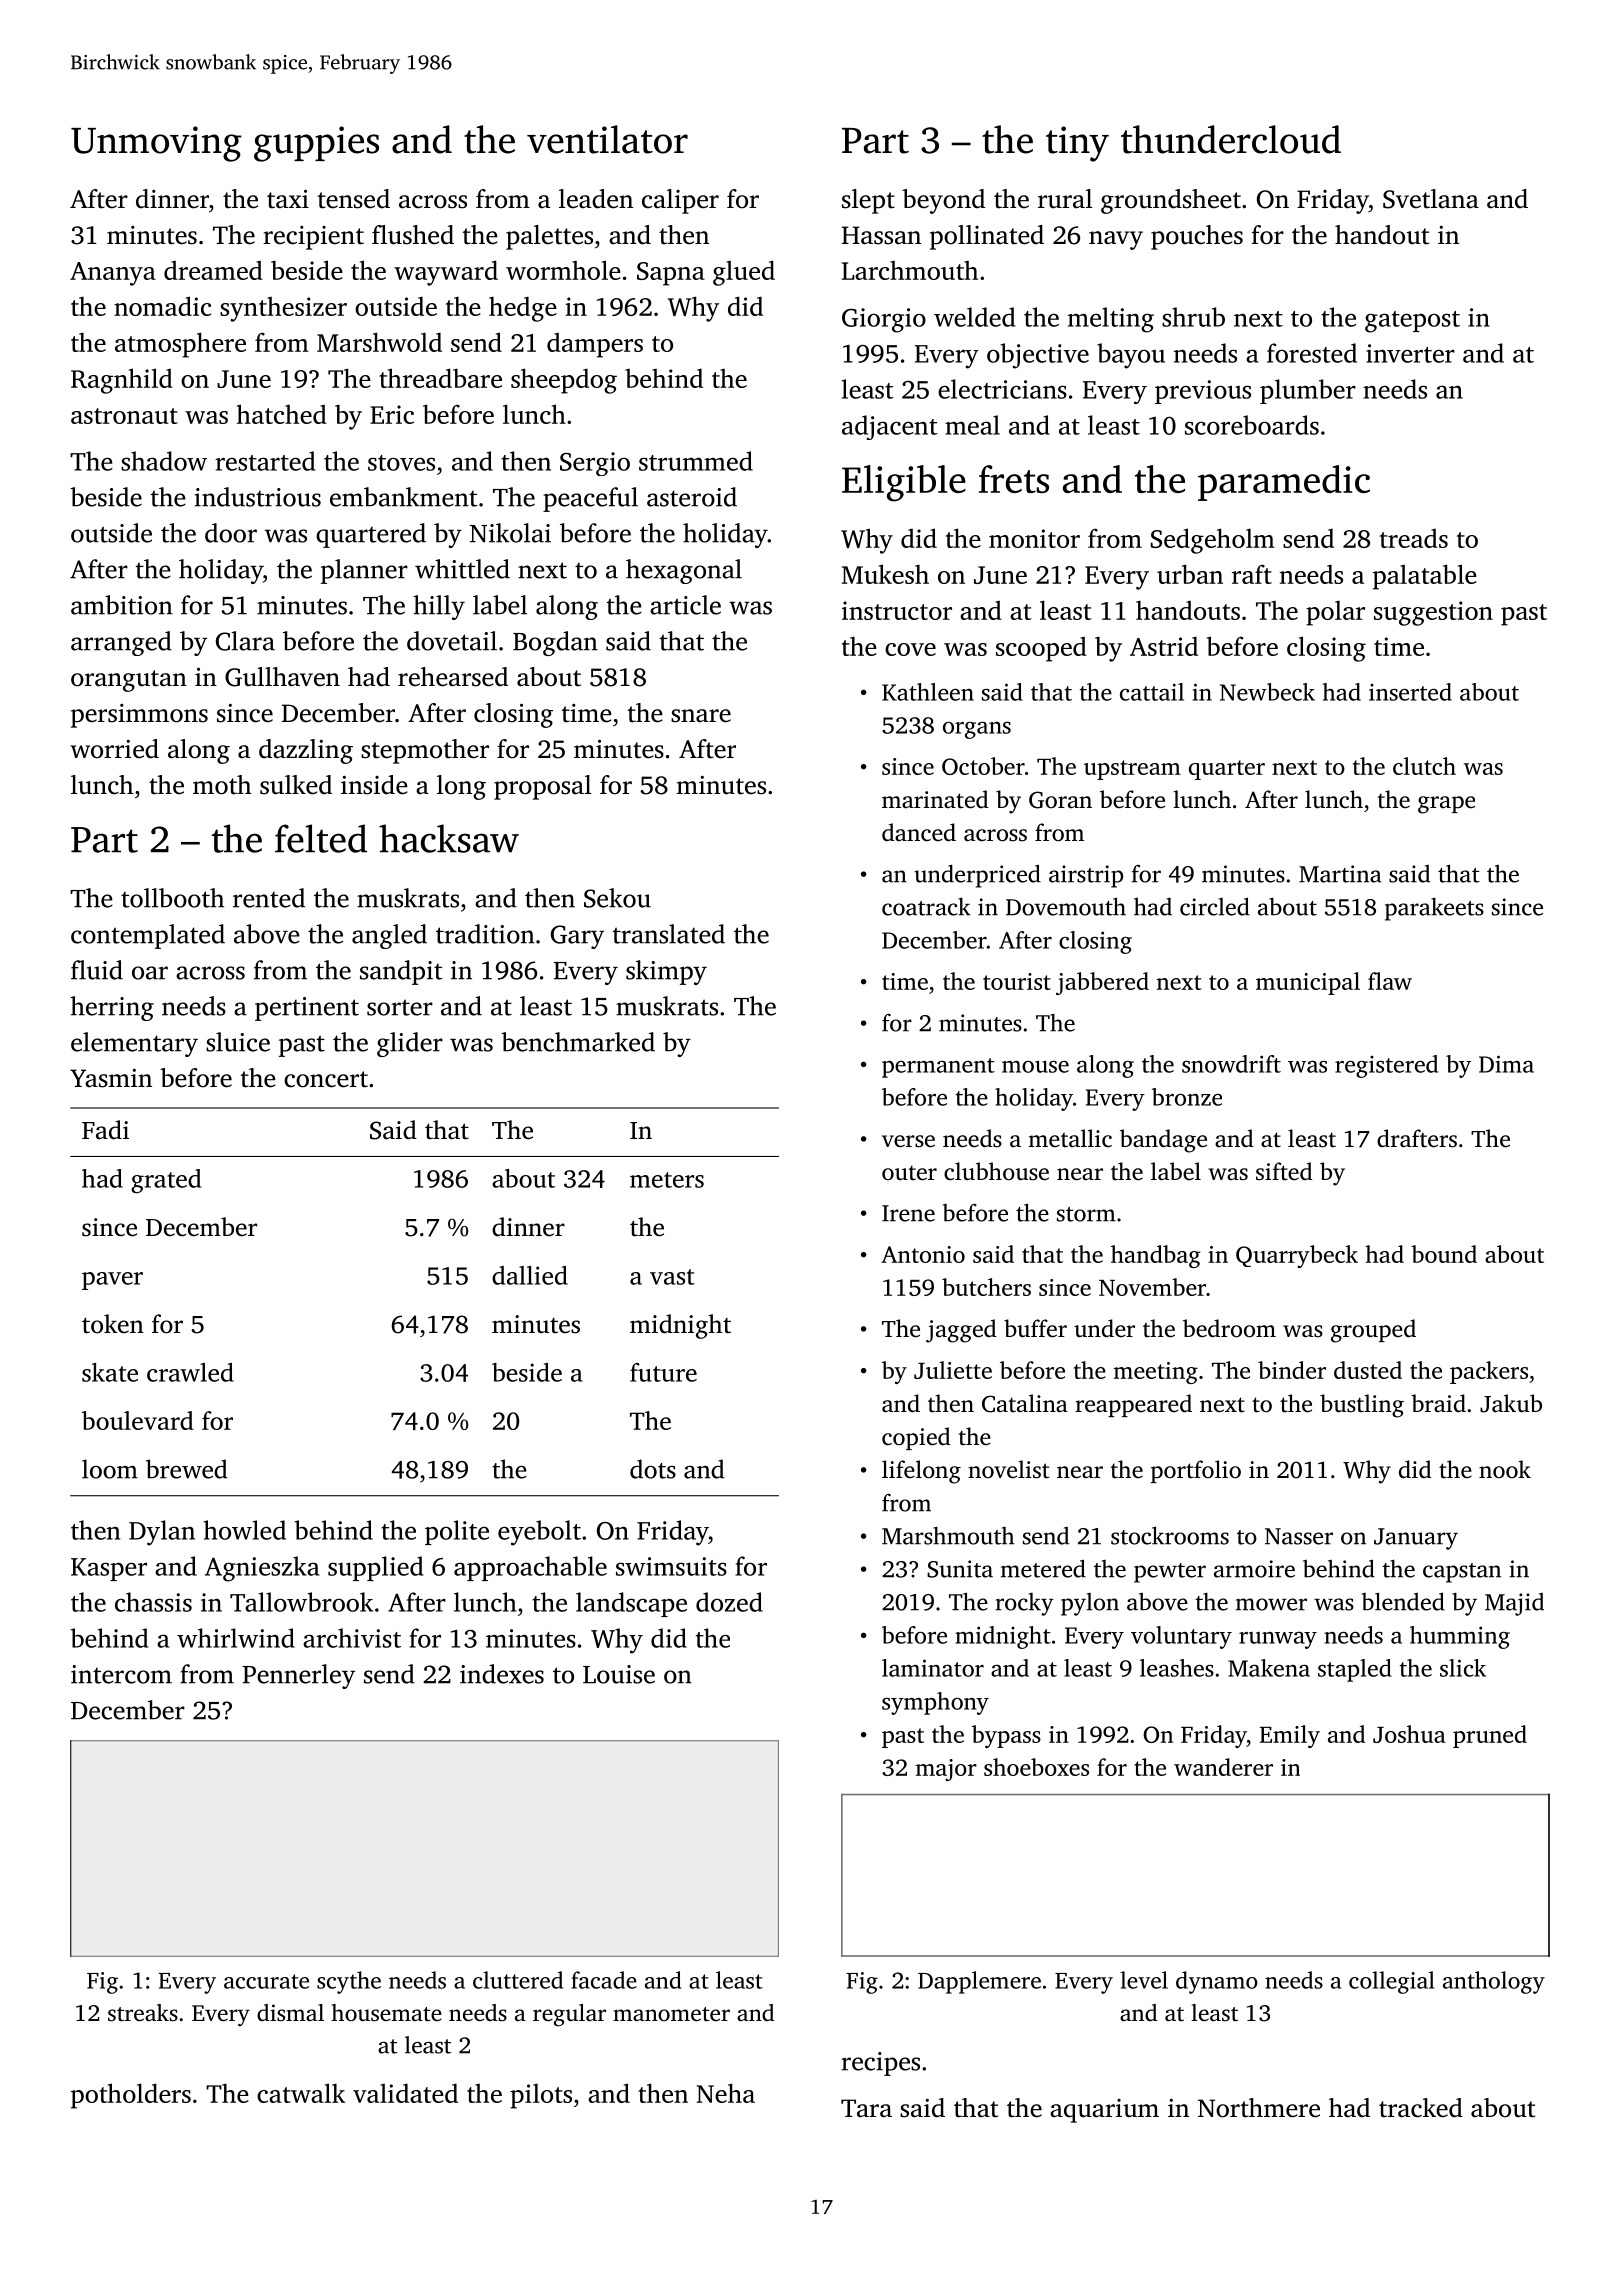  What do you see at coordinates (530, 1275) in the screenshot?
I see `dallied` at bounding box center [530, 1275].
